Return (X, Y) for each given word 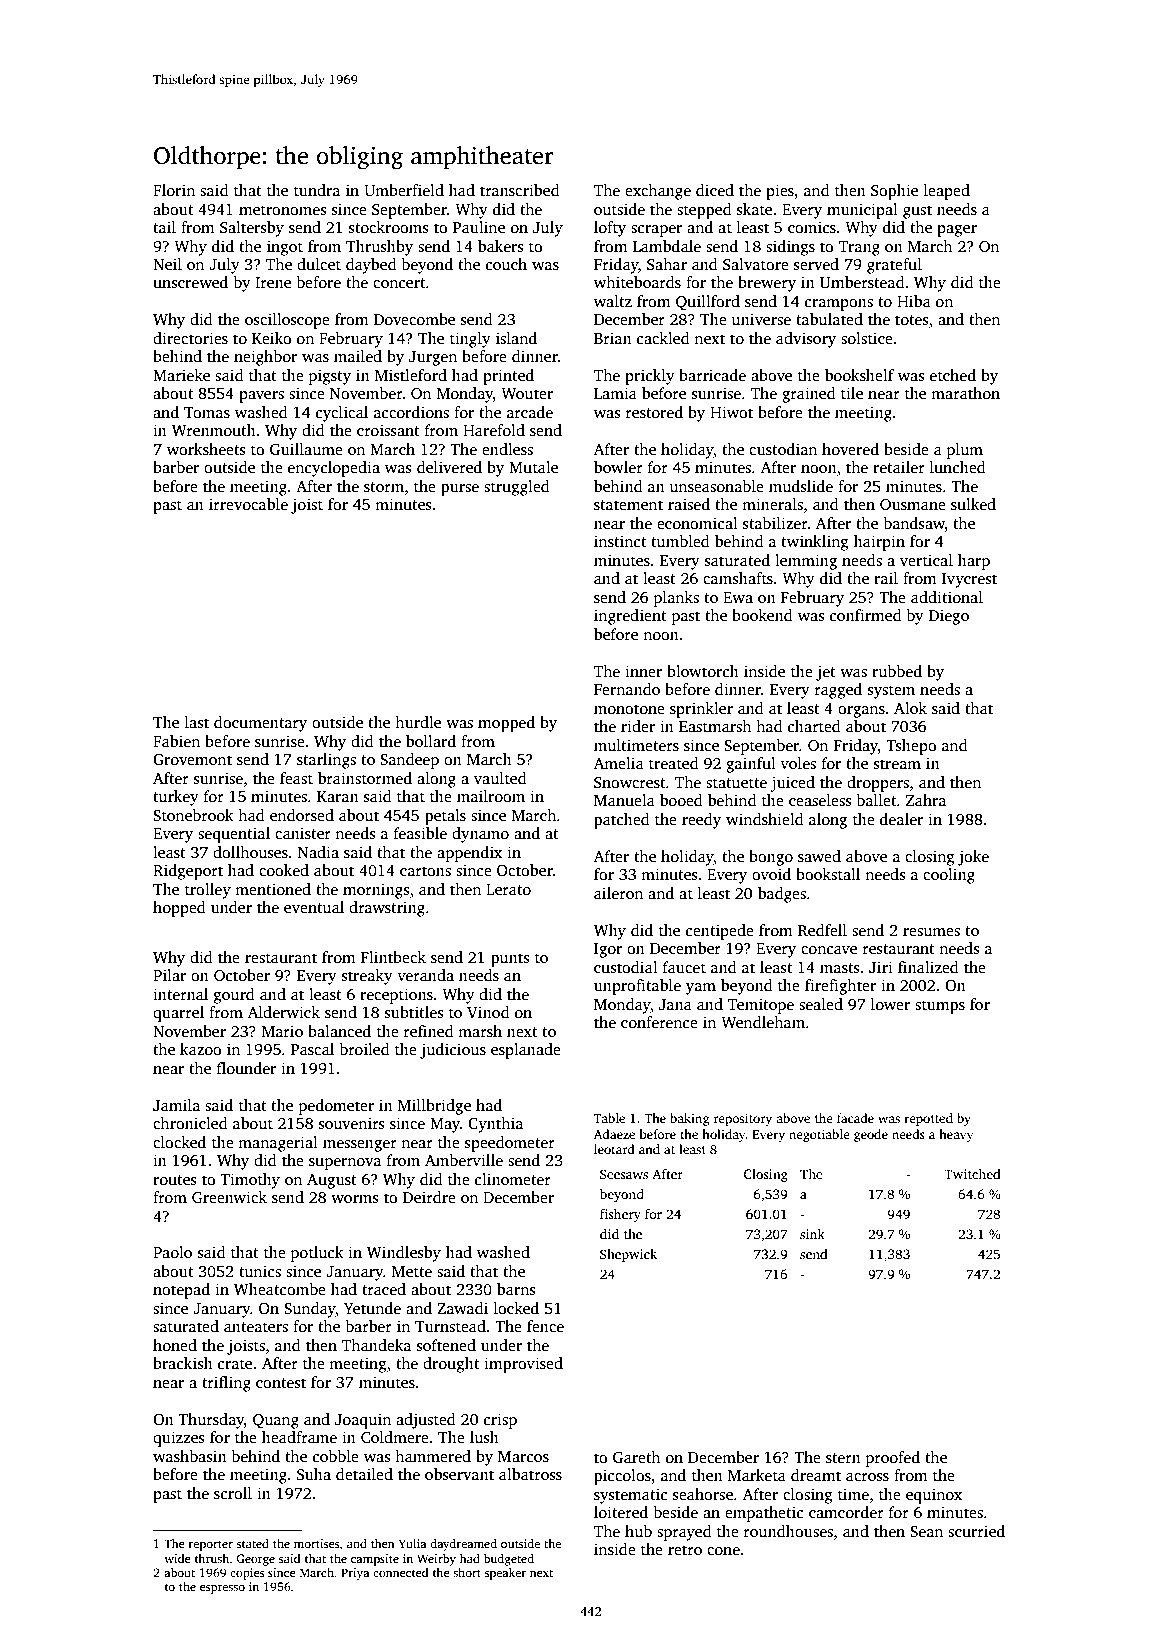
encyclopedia (334, 469)
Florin (174, 190)
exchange (658, 192)
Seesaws (624, 1174)
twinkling (815, 543)
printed (508, 377)
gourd (234, 996)
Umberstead (862, 282)
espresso (222, 1589)
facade (855, 1118)
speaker (505, 1574)
